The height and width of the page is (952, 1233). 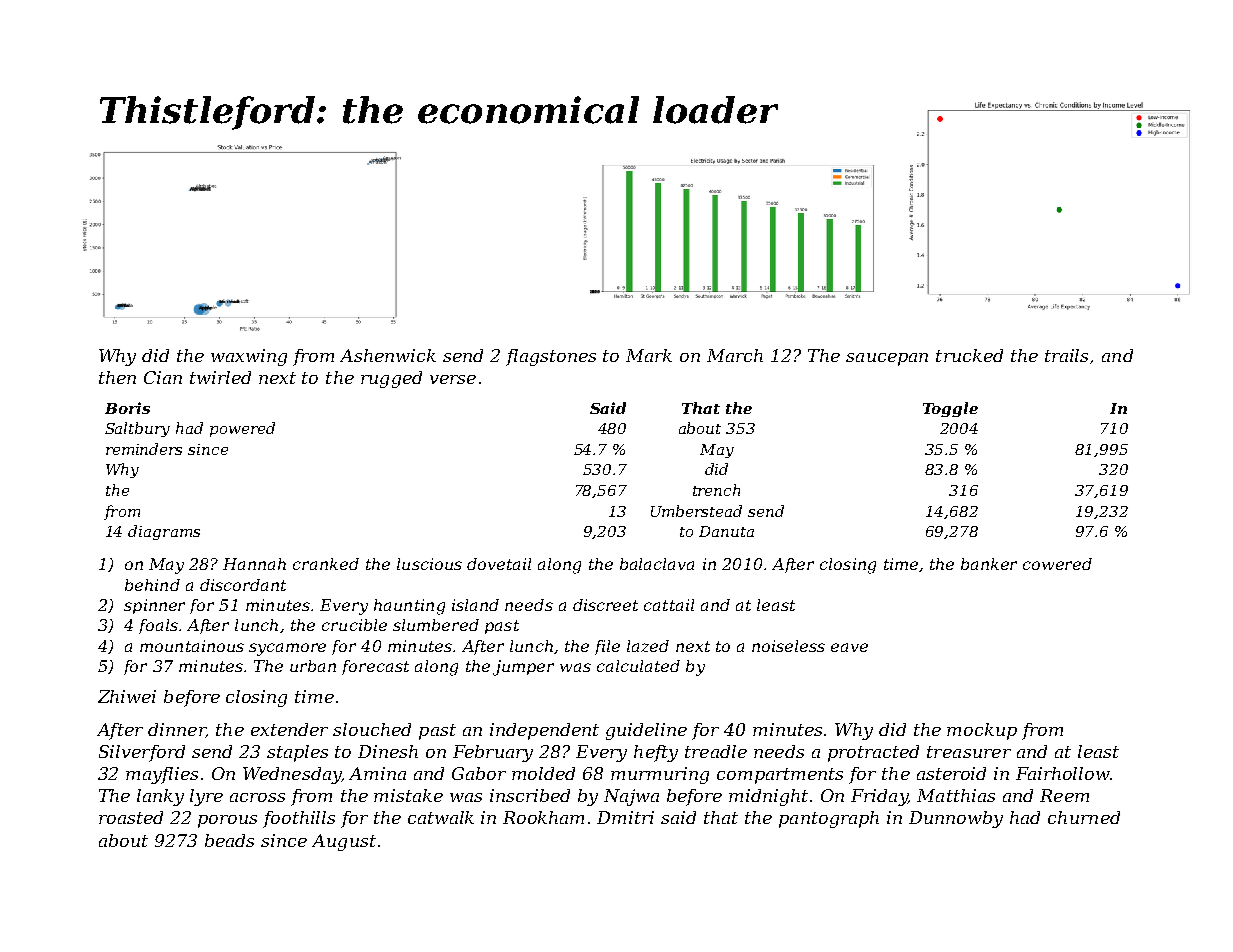 What do you see at coordinates (388, 355) in the page?
I see `Ashenwick` at bounding box center [388, 355].
